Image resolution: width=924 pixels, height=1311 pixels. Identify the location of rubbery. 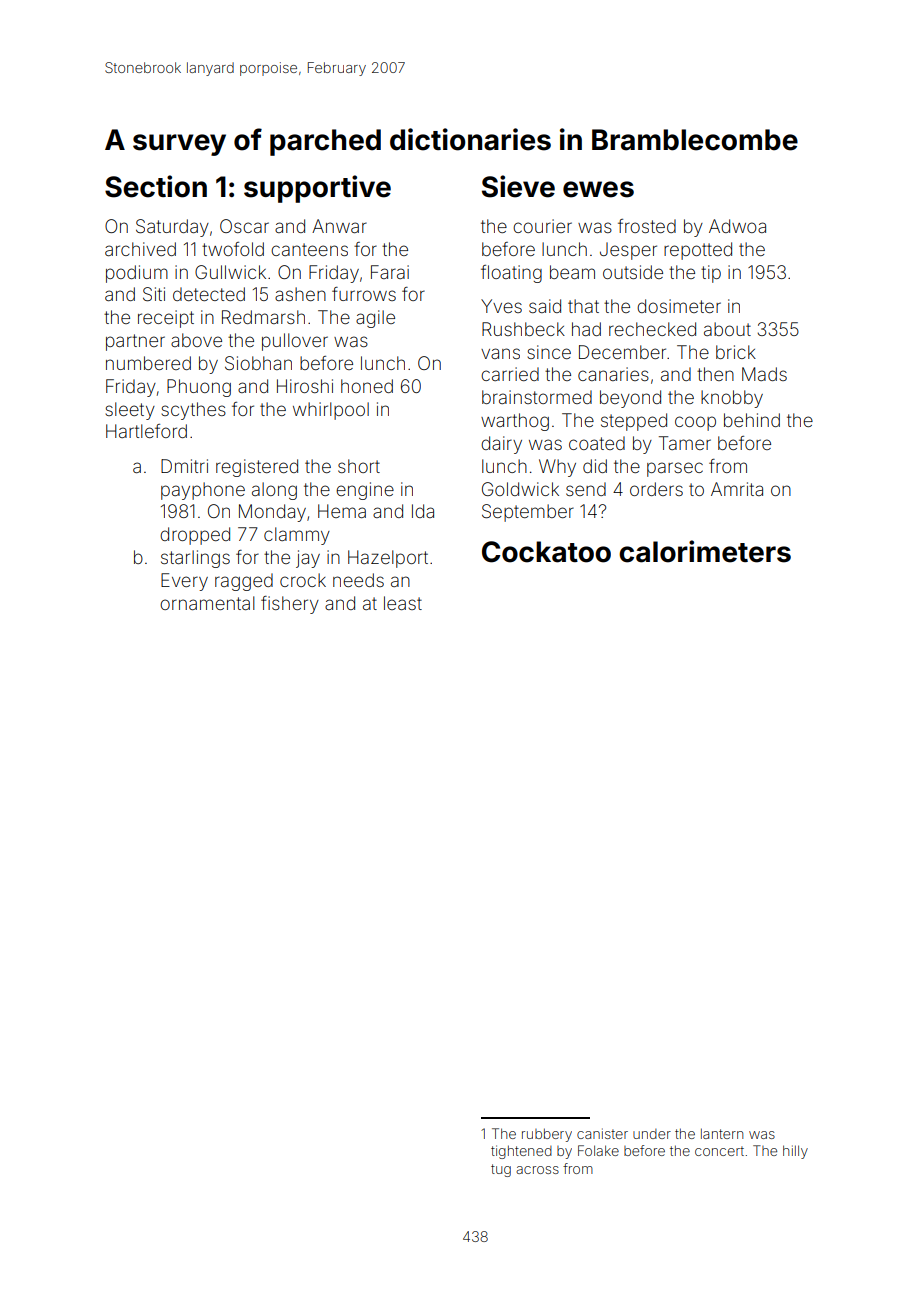
(547, 1135).
